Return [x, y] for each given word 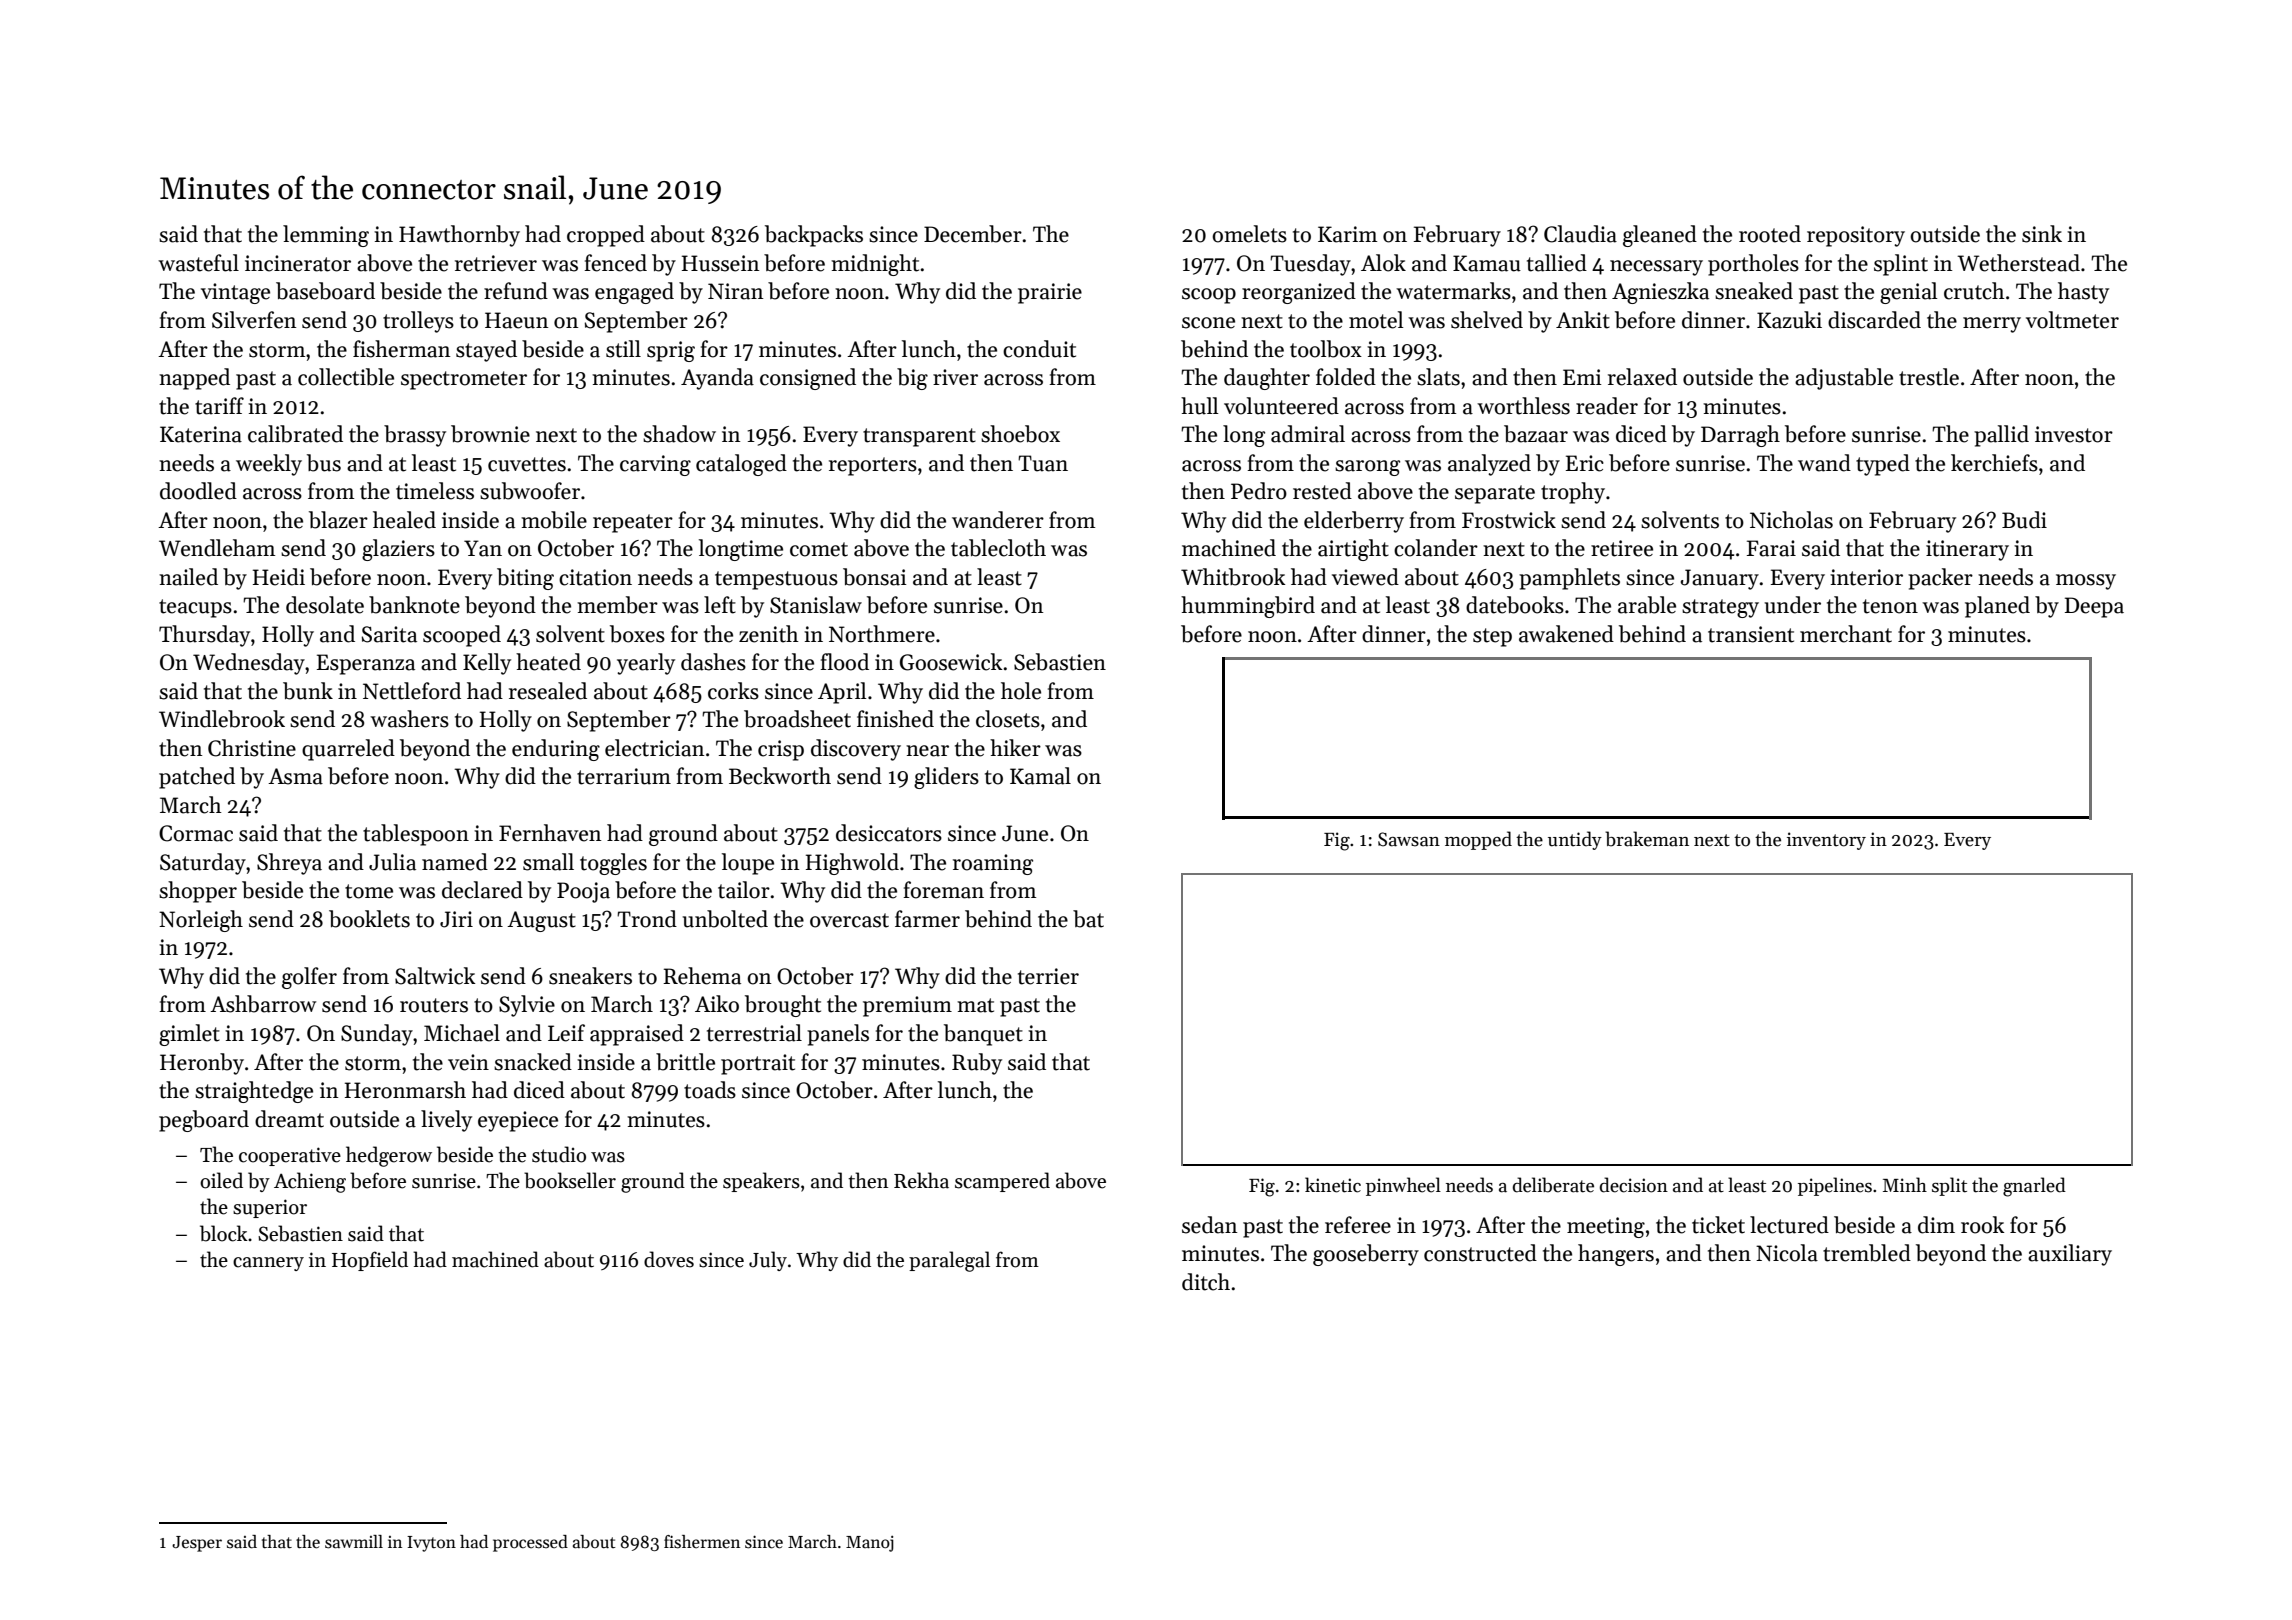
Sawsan [1409, 839]
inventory [1826, 841]
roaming [993, 864]
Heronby [202, 1064]
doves [669, 1259]
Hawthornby [459, 236]
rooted [1770, 234]
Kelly [487, 664]
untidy [1575, 840]
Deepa [2094, 607]
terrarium [624, 776]
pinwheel [1403, 1186]
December [973, 234]
